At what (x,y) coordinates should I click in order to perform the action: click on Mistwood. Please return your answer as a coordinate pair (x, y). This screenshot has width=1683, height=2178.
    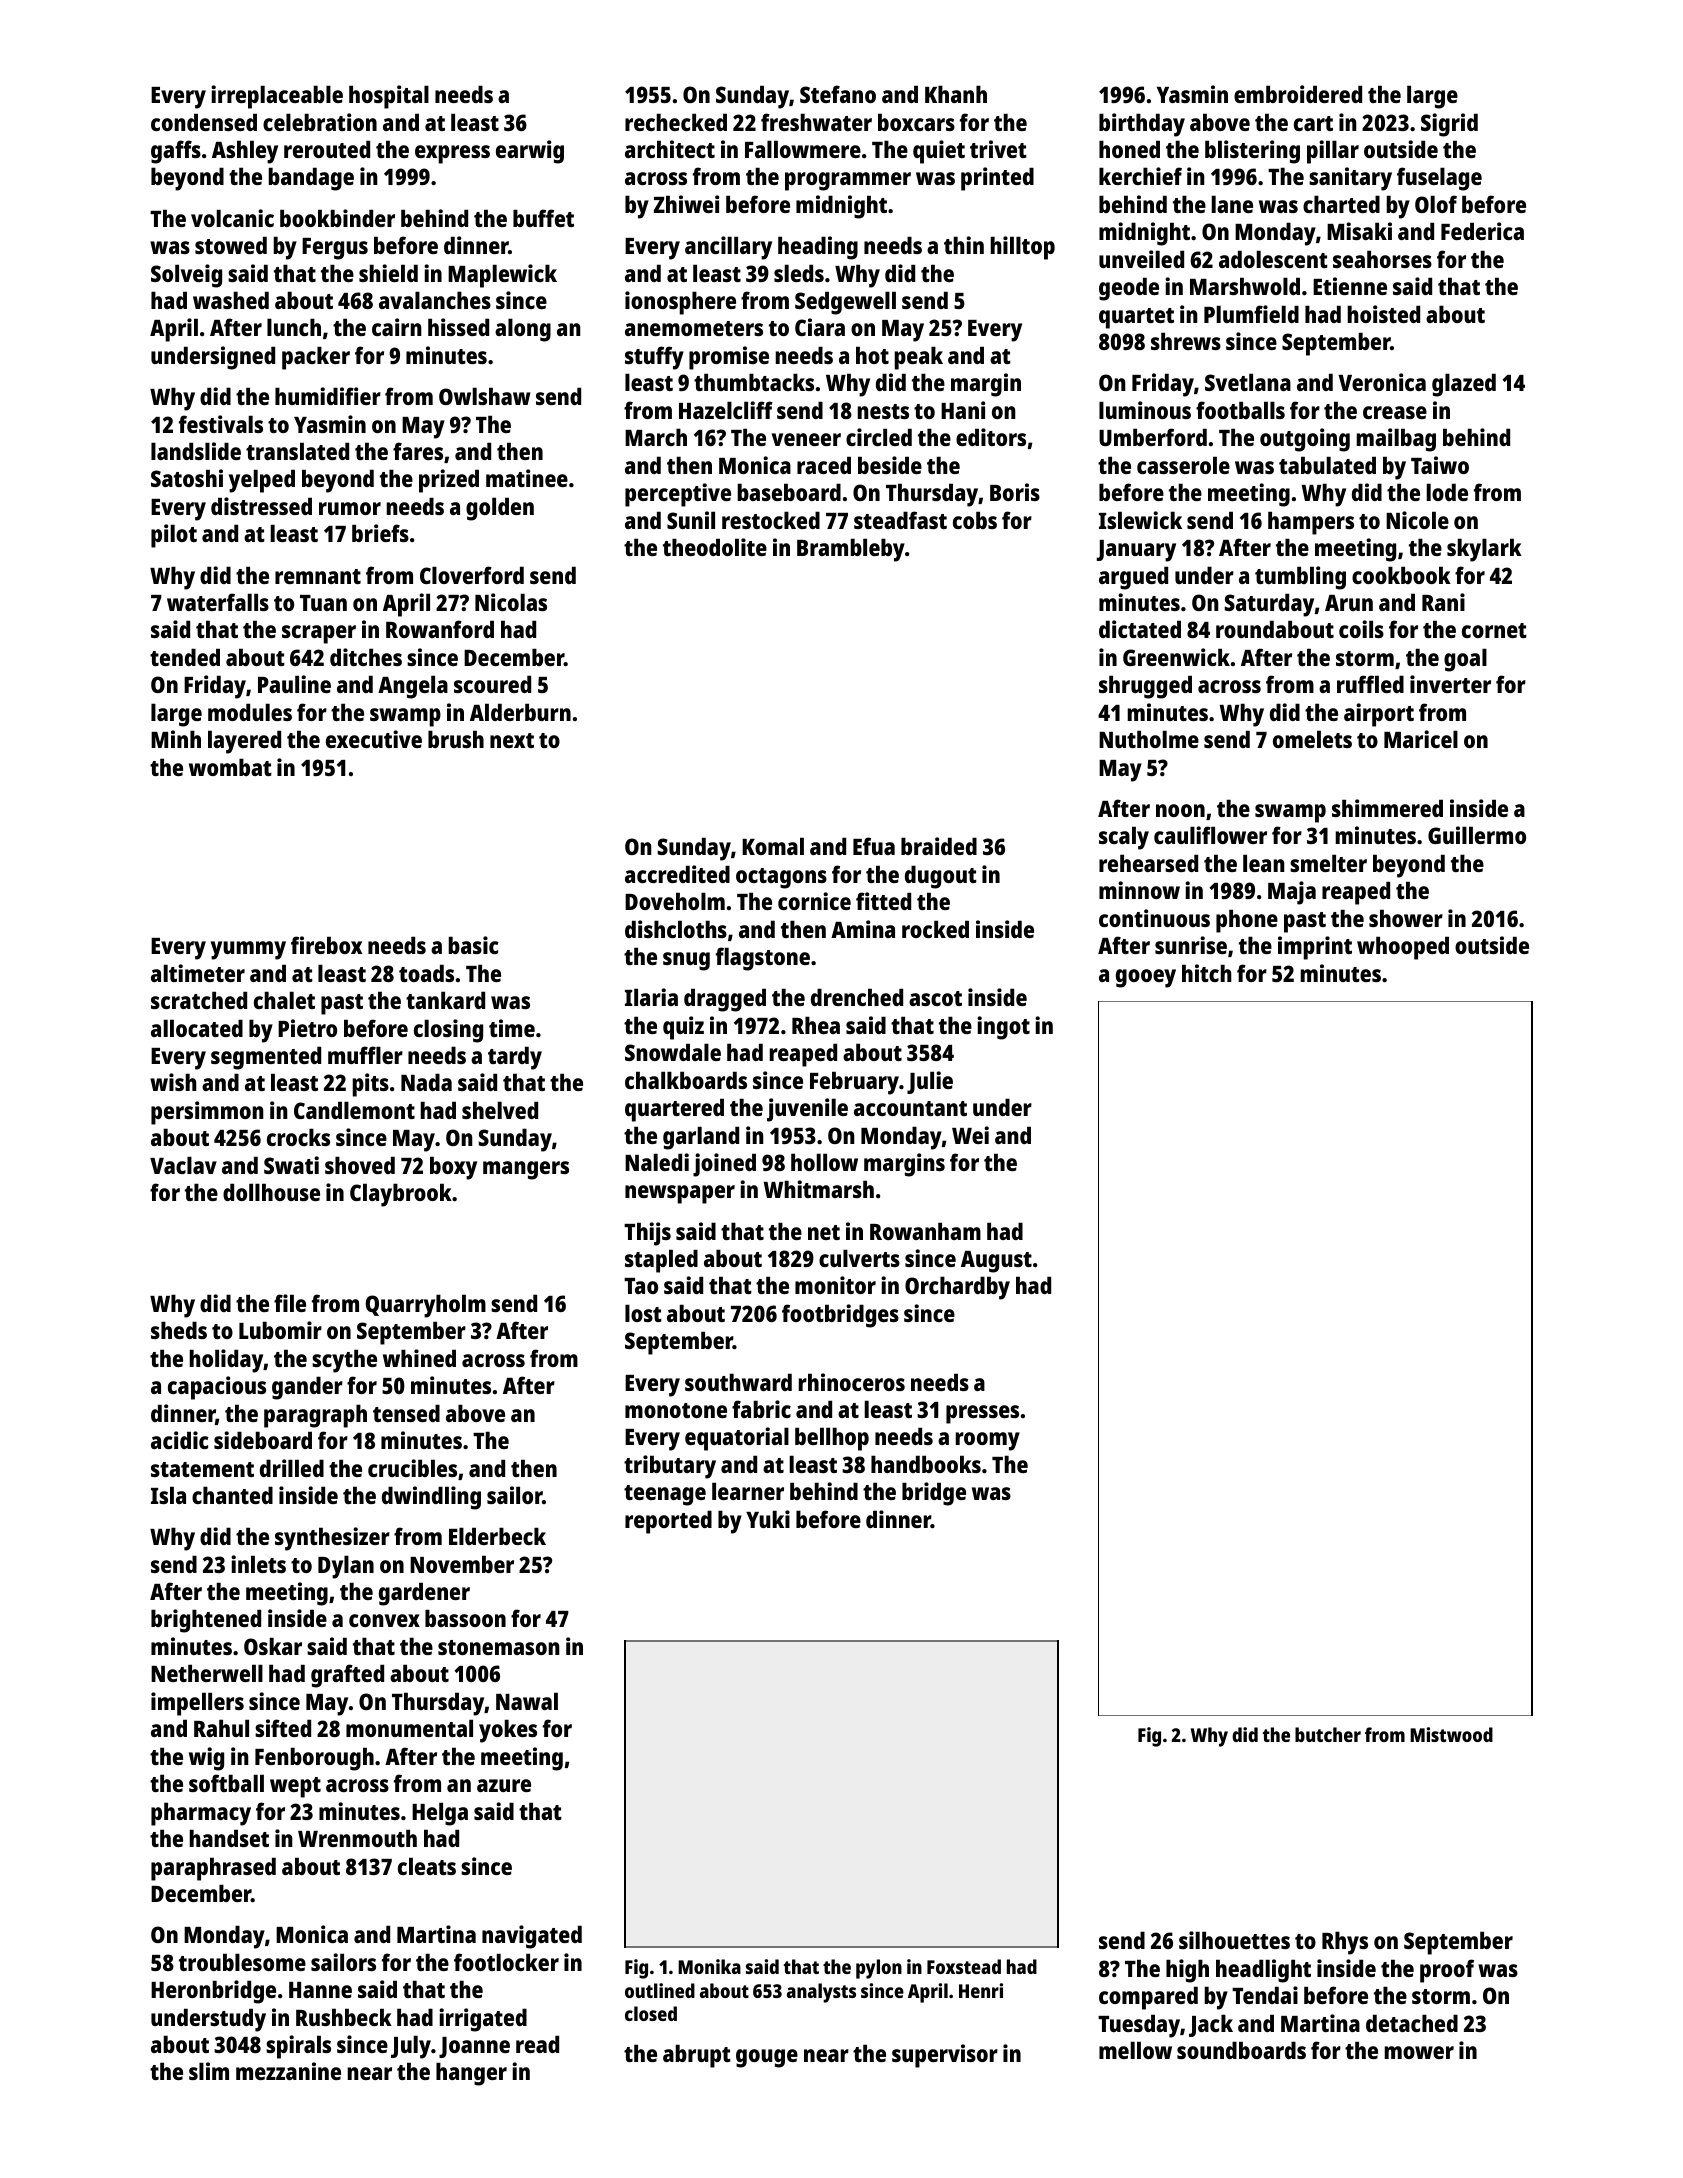
    Looking at the image, I should click on (1451, 1734).
